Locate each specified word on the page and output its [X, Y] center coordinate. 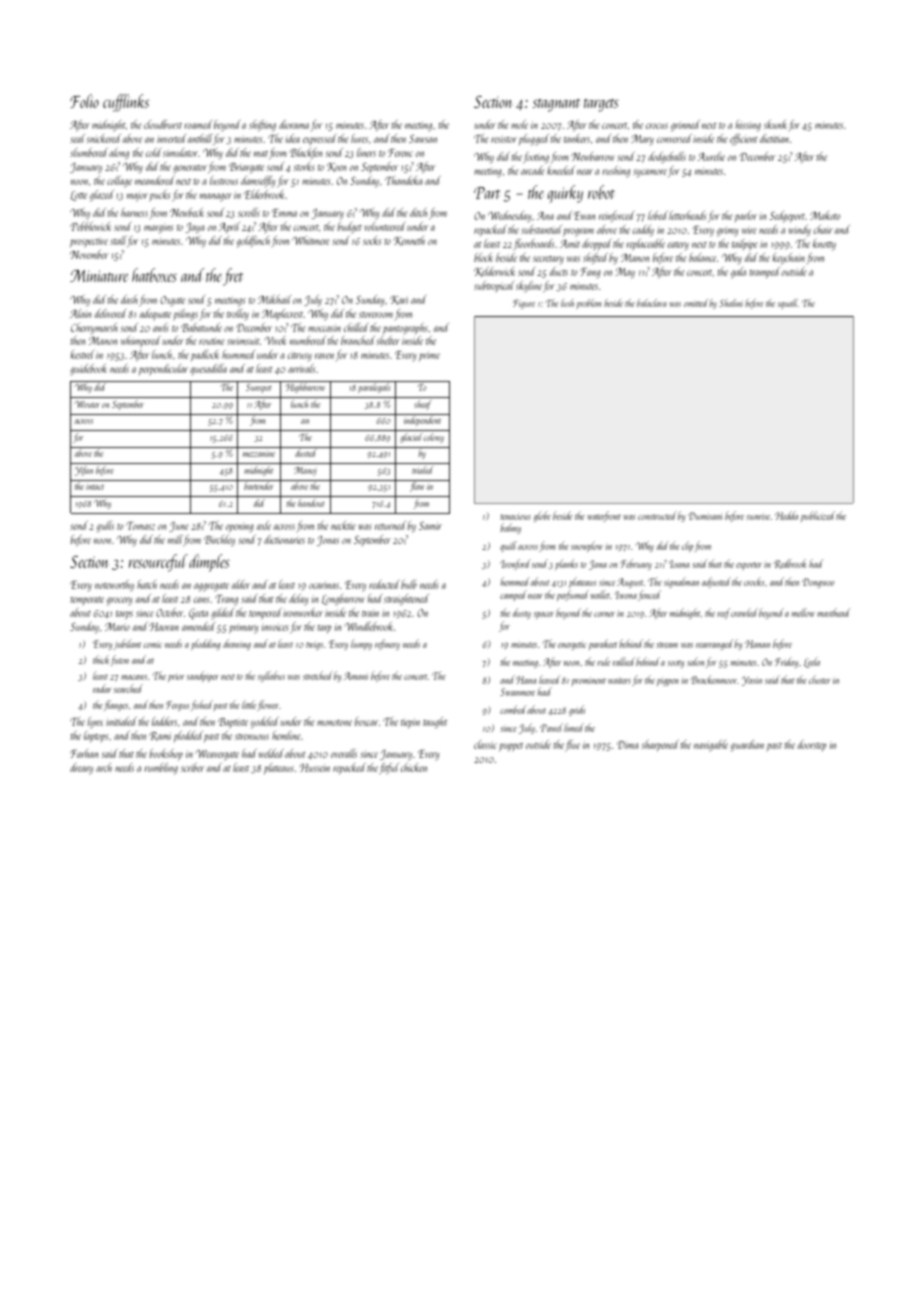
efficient [744, 140]
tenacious [515, 517]
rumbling [161, 769]
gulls [105, 527]
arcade [532, 170]
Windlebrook [369, 626]
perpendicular [163, 370]
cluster [820, 679]
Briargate [246, 168]
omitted [696, 303]
